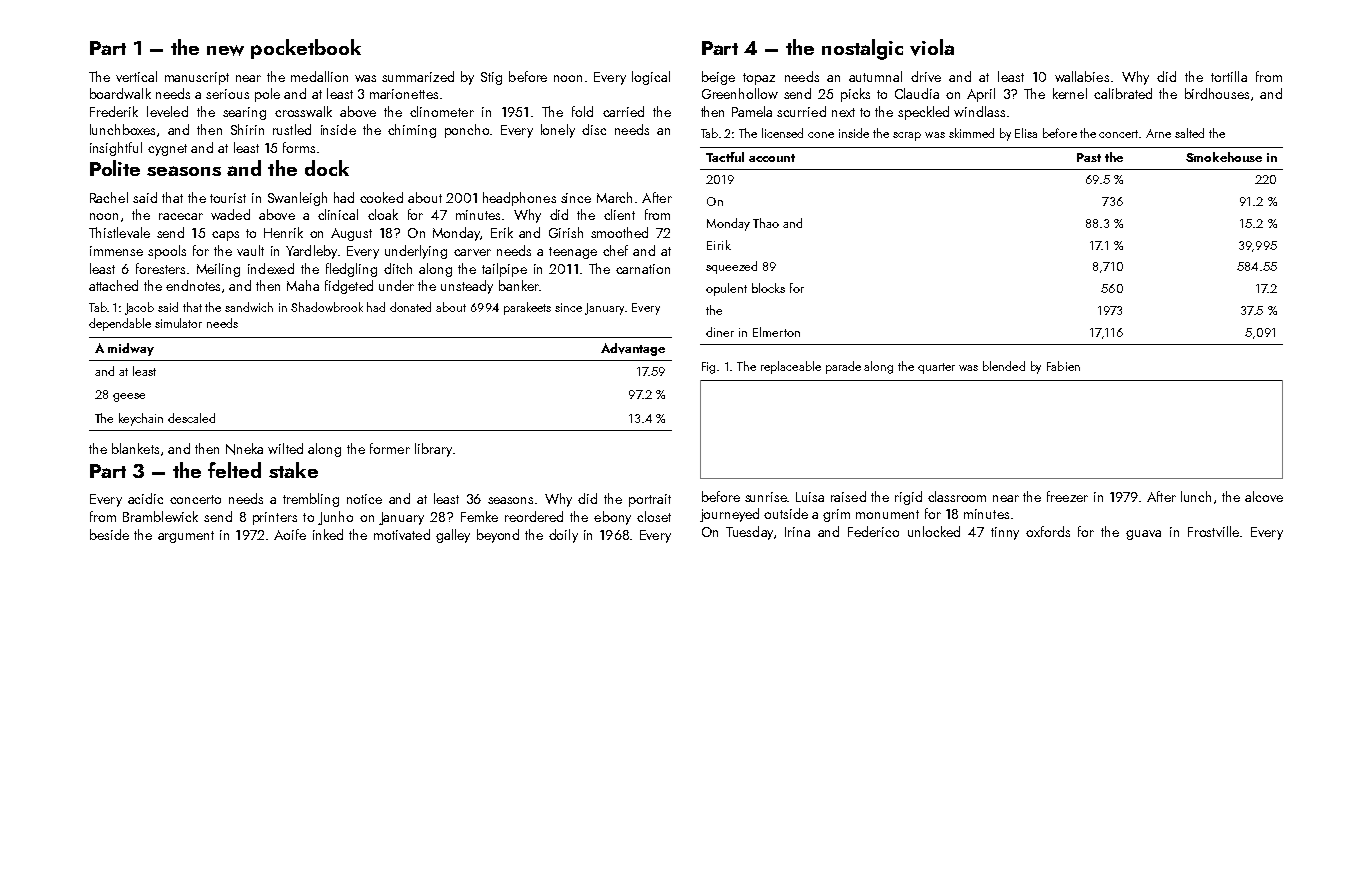 The image size is (1372, 887). What do you see at coordinates (167, 111) in the screenshot?
I see `leveled` at bounding box center [167, 111].
